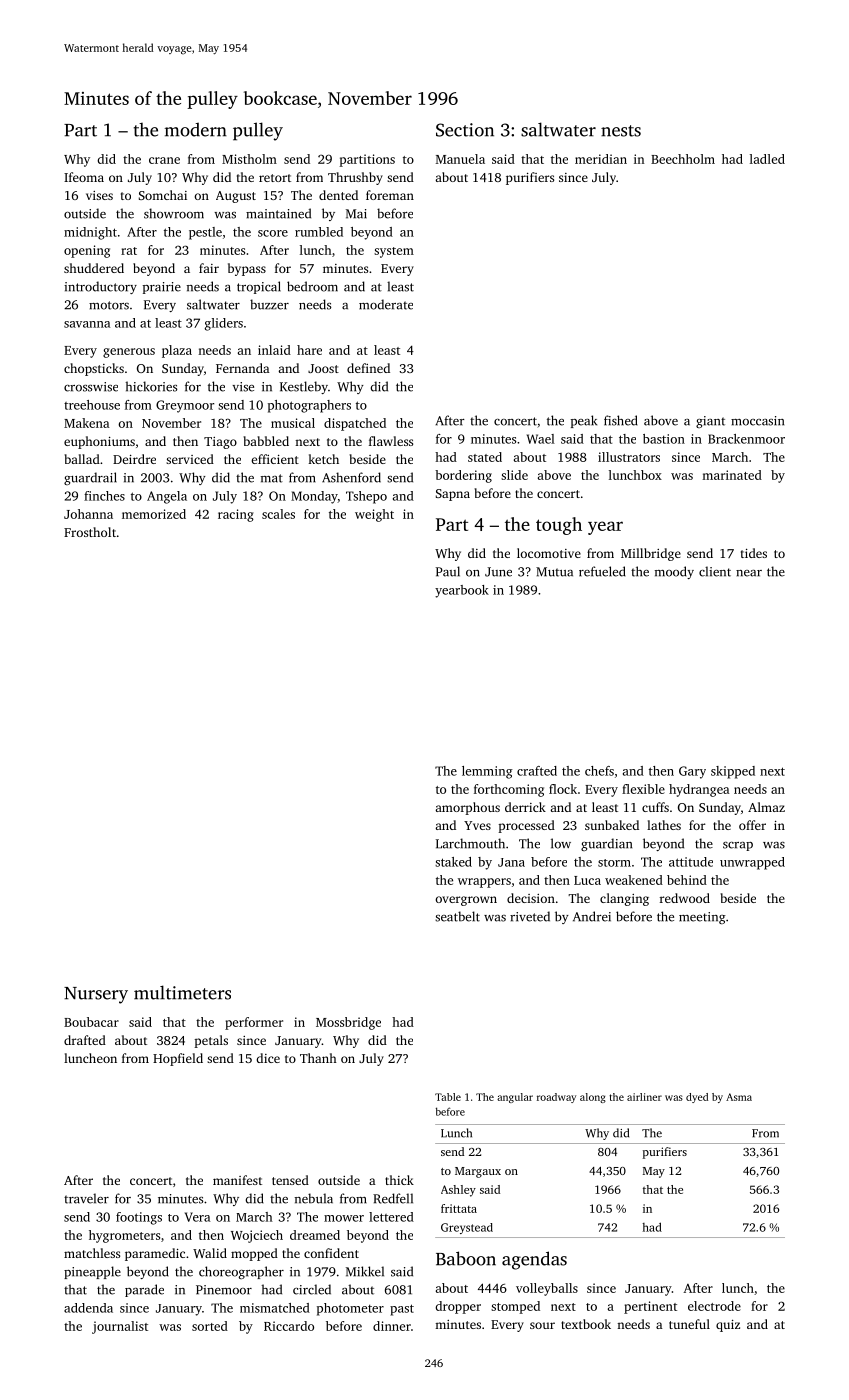 This screenshot has width=849, height=1400. Describe the element at coordinates (592, 916) in the screenshot. I see `Andrei` at that location.
